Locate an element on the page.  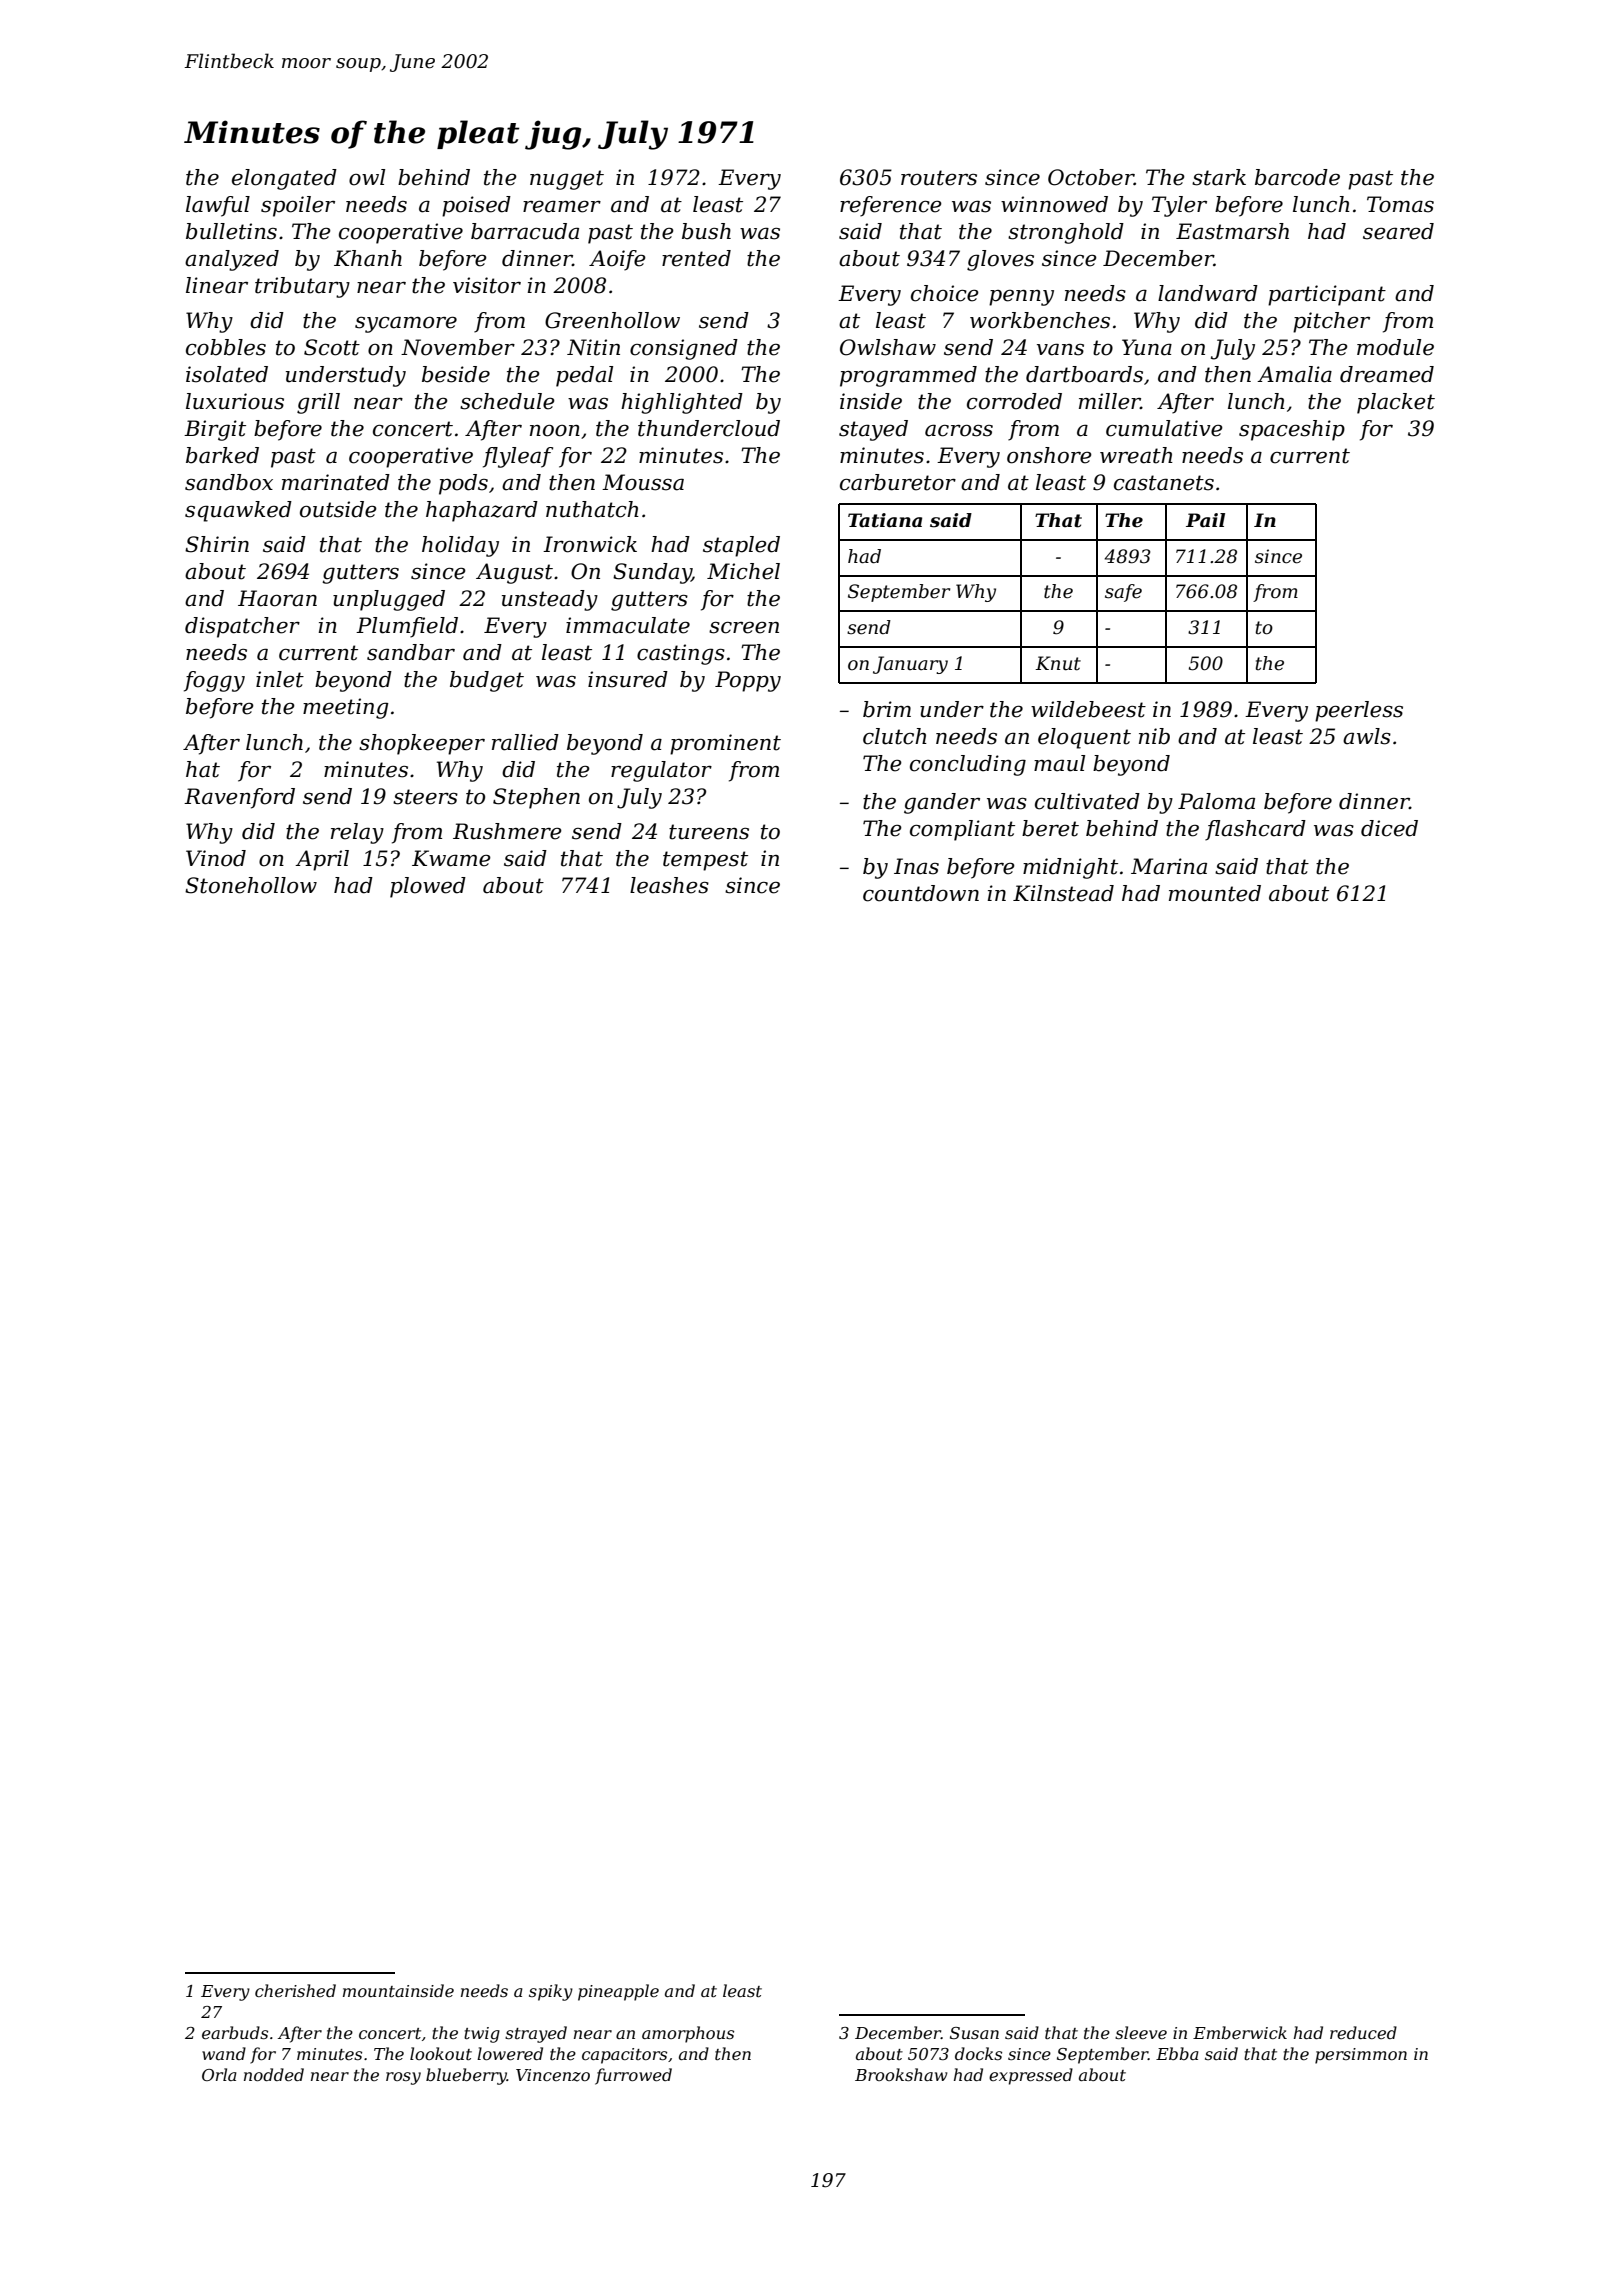
leashes is located at coordinates (669, 885).
